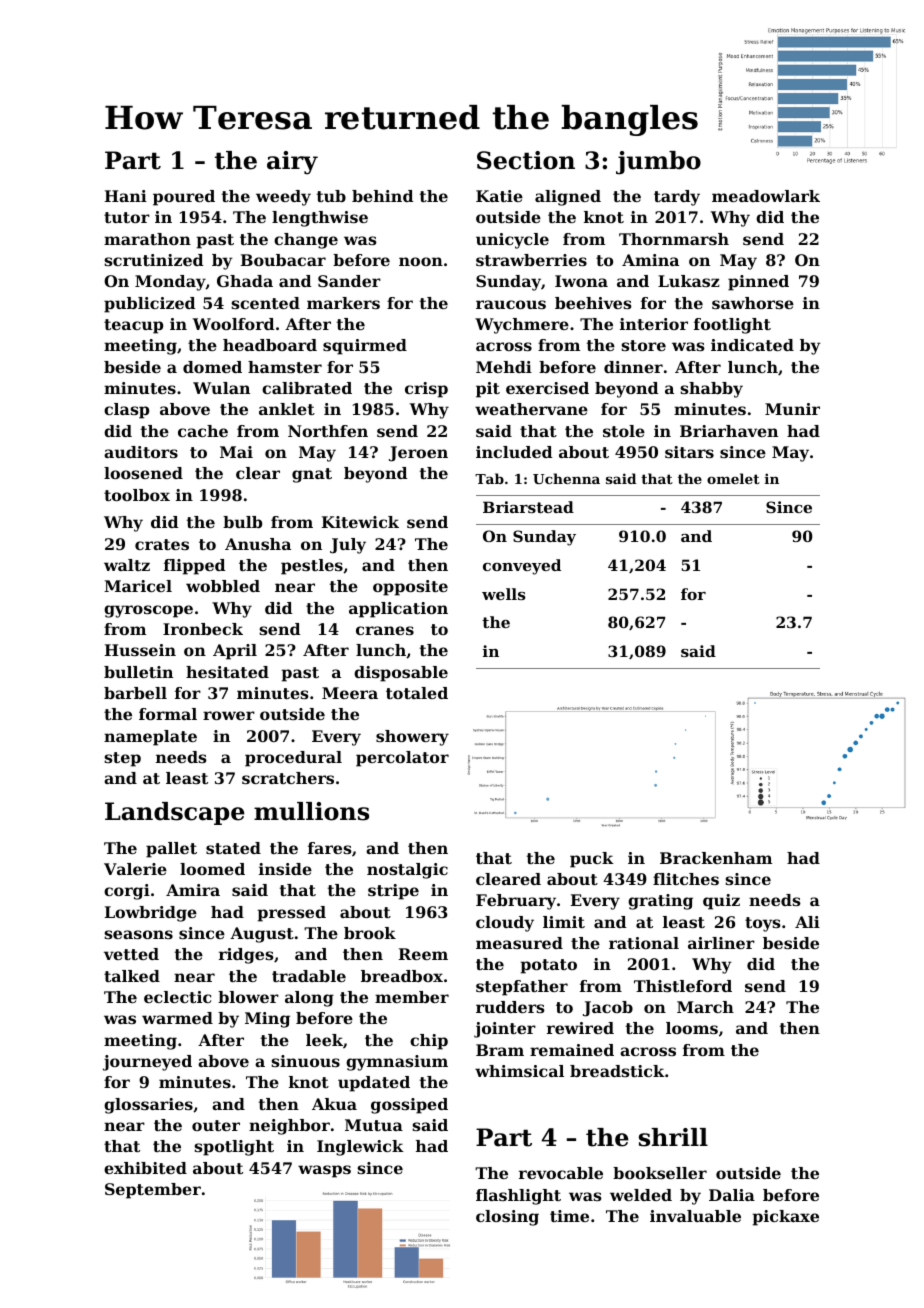 Image resolution: width=924 pixels, height=1308 pixels. What do you see at coordinates (733, 478) in the screenshot?
I see `omelet` at bounding box center [733, 478].
